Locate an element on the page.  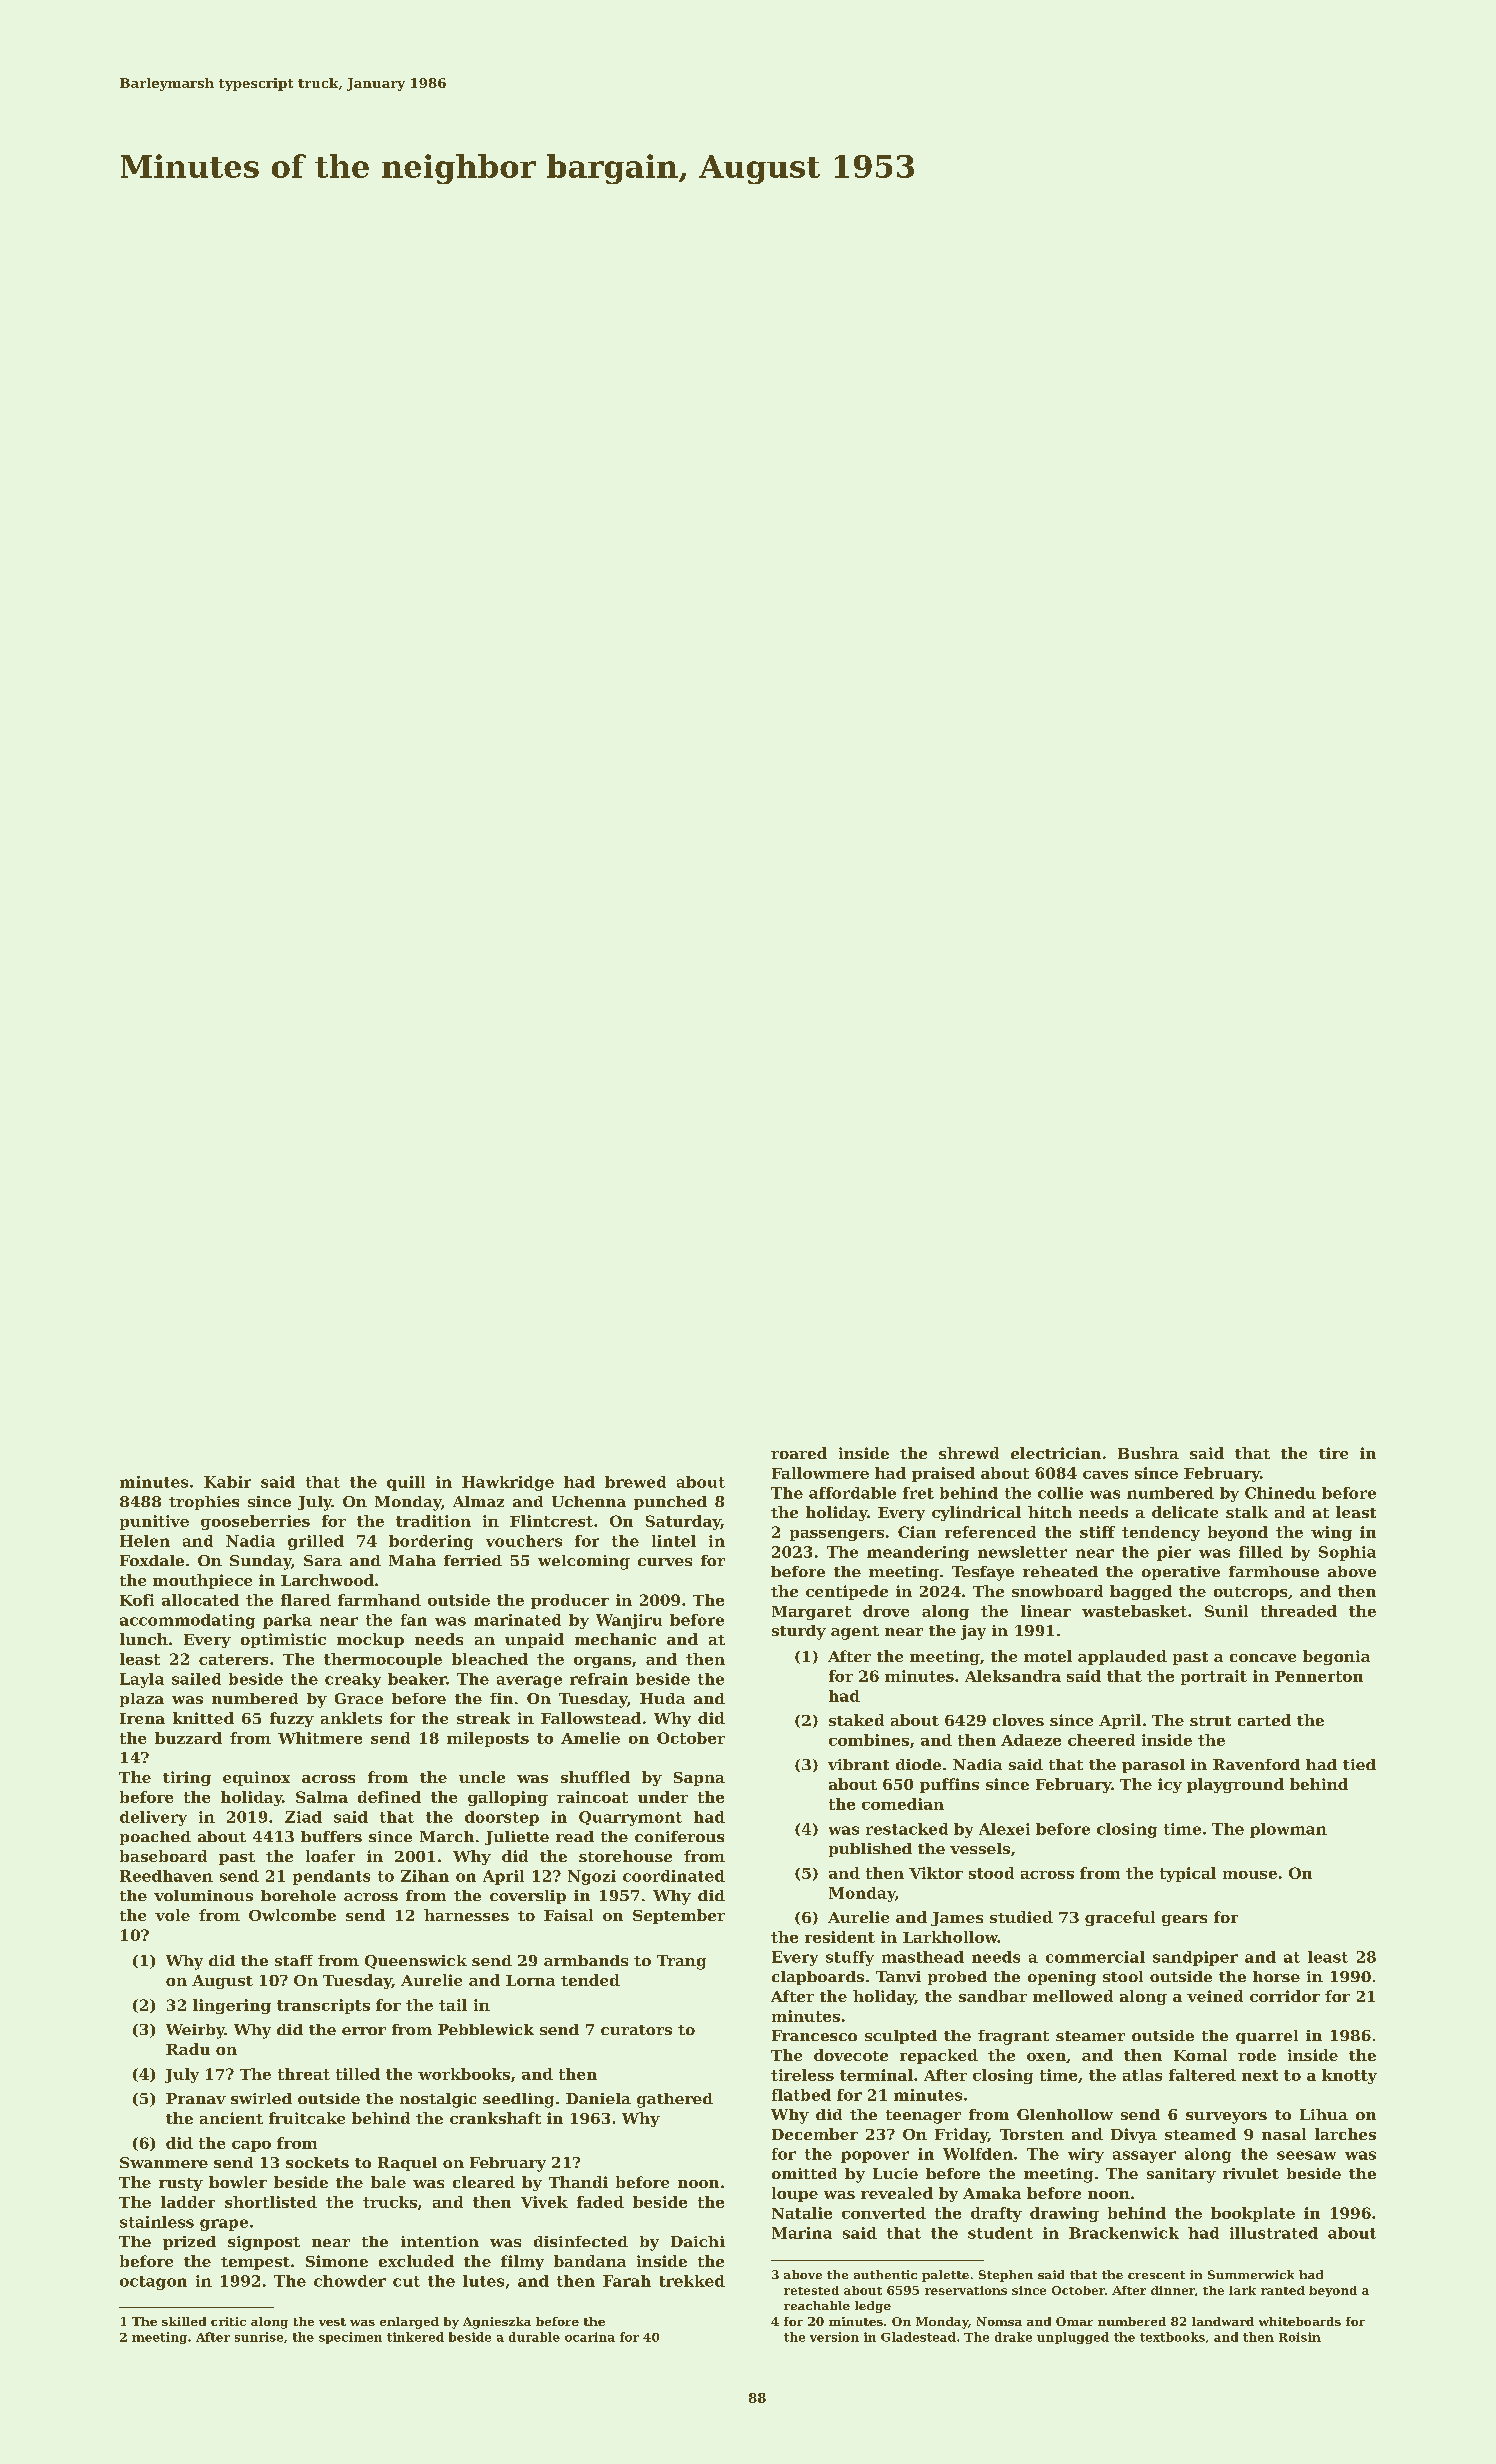
Kabir is located at coordinates (227, 1482).
